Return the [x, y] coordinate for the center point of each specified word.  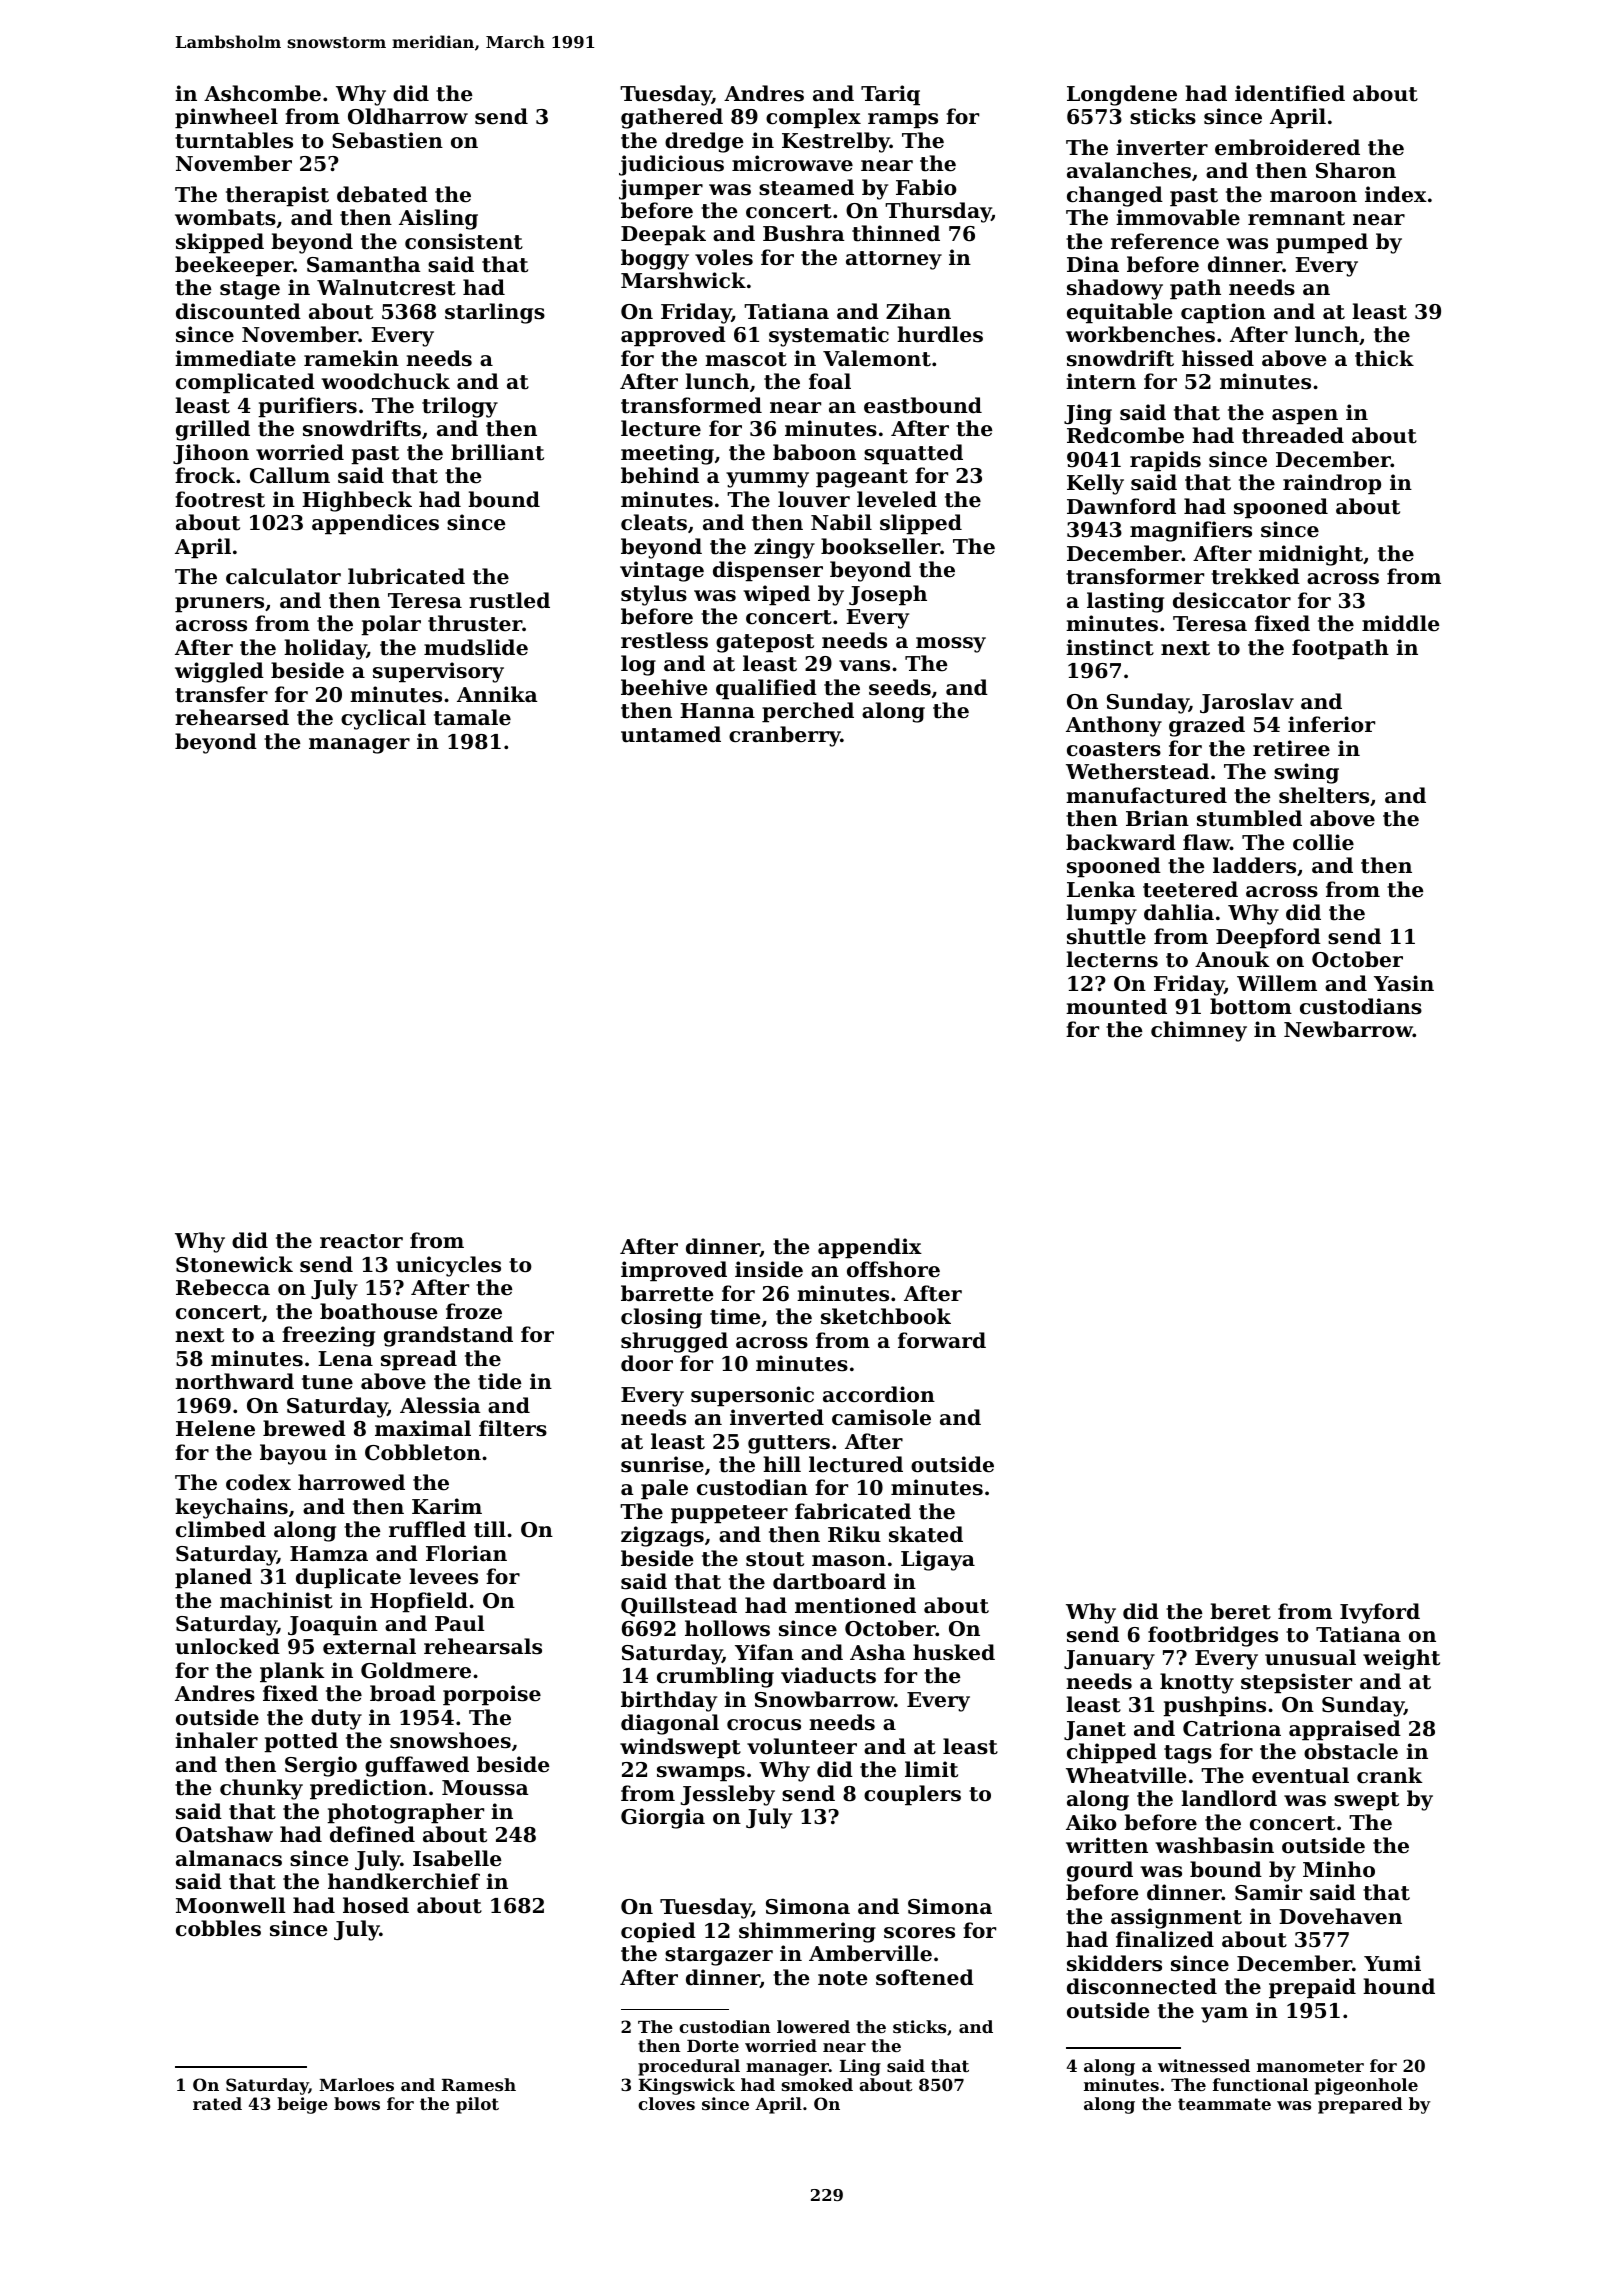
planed [213, 1578]
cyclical [383, 719]
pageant [862, 478]
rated [217, 2103]
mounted [1116, 1006]
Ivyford [1380, 1613]
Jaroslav [1247, 703]
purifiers [307, 407]
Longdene [1122, 95]
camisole [881, 1417]
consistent [464, 241]
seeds [900, 687]
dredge [704, 142]
